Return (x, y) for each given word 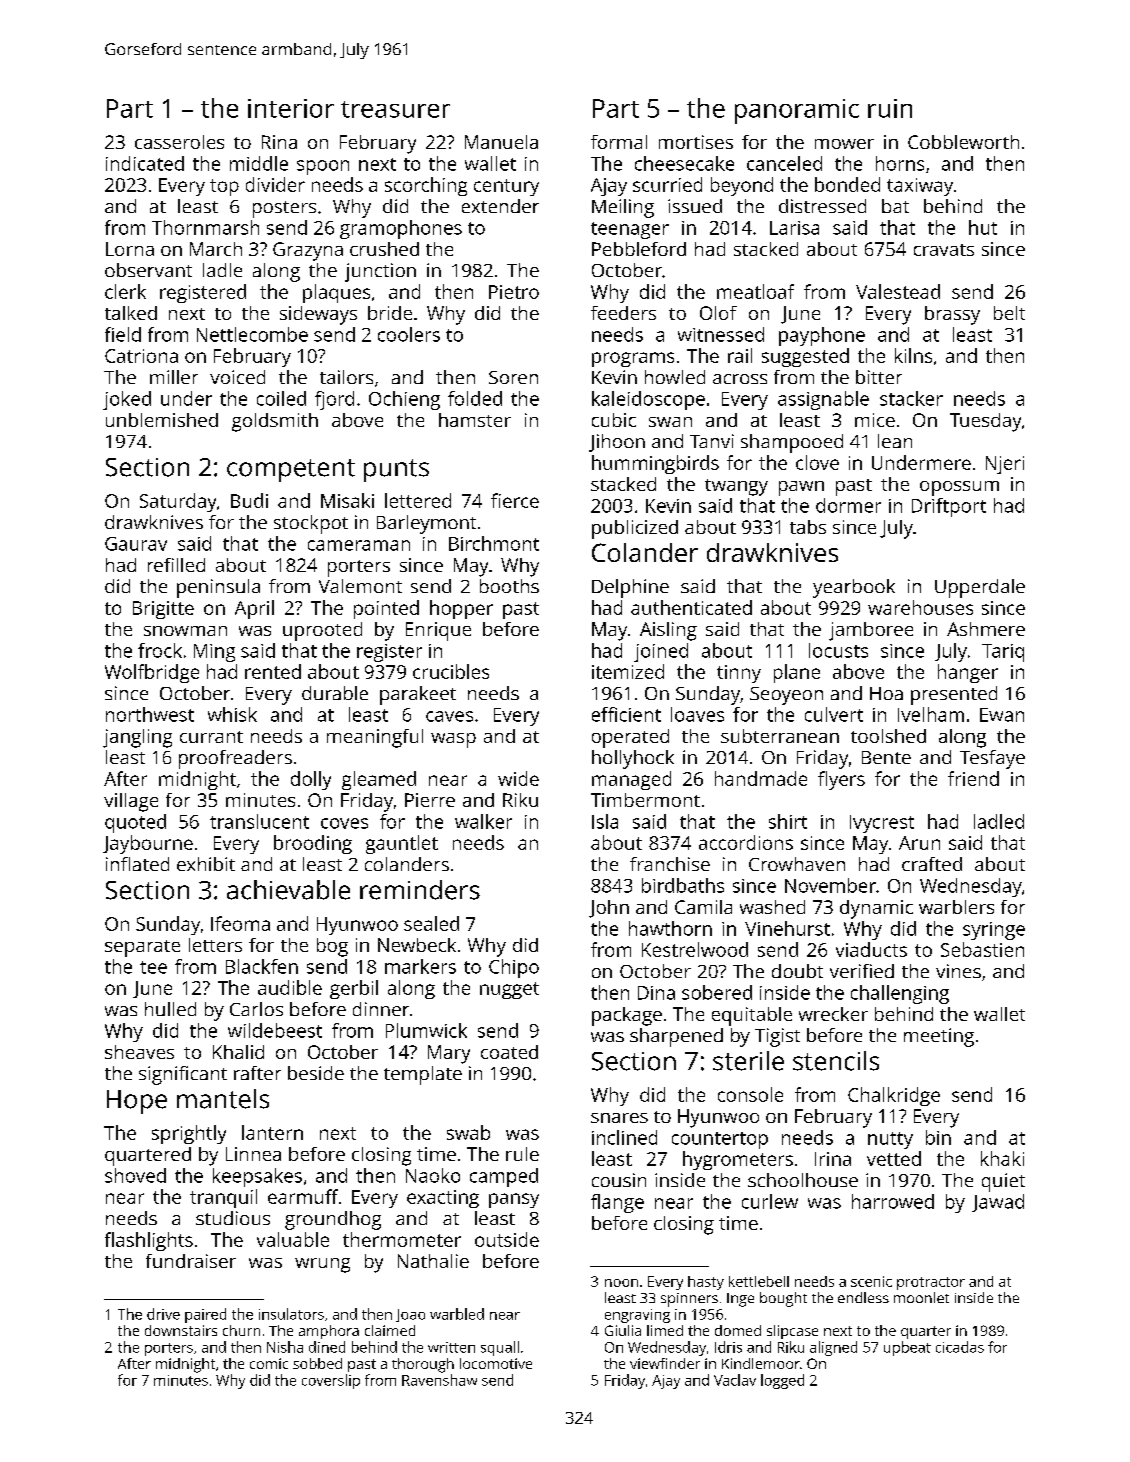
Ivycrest (882, 824)
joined (661, 652)
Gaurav (136, 544)
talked (131, 313)
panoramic (797, 111)
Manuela (501, 142)
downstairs (181, 1330)
